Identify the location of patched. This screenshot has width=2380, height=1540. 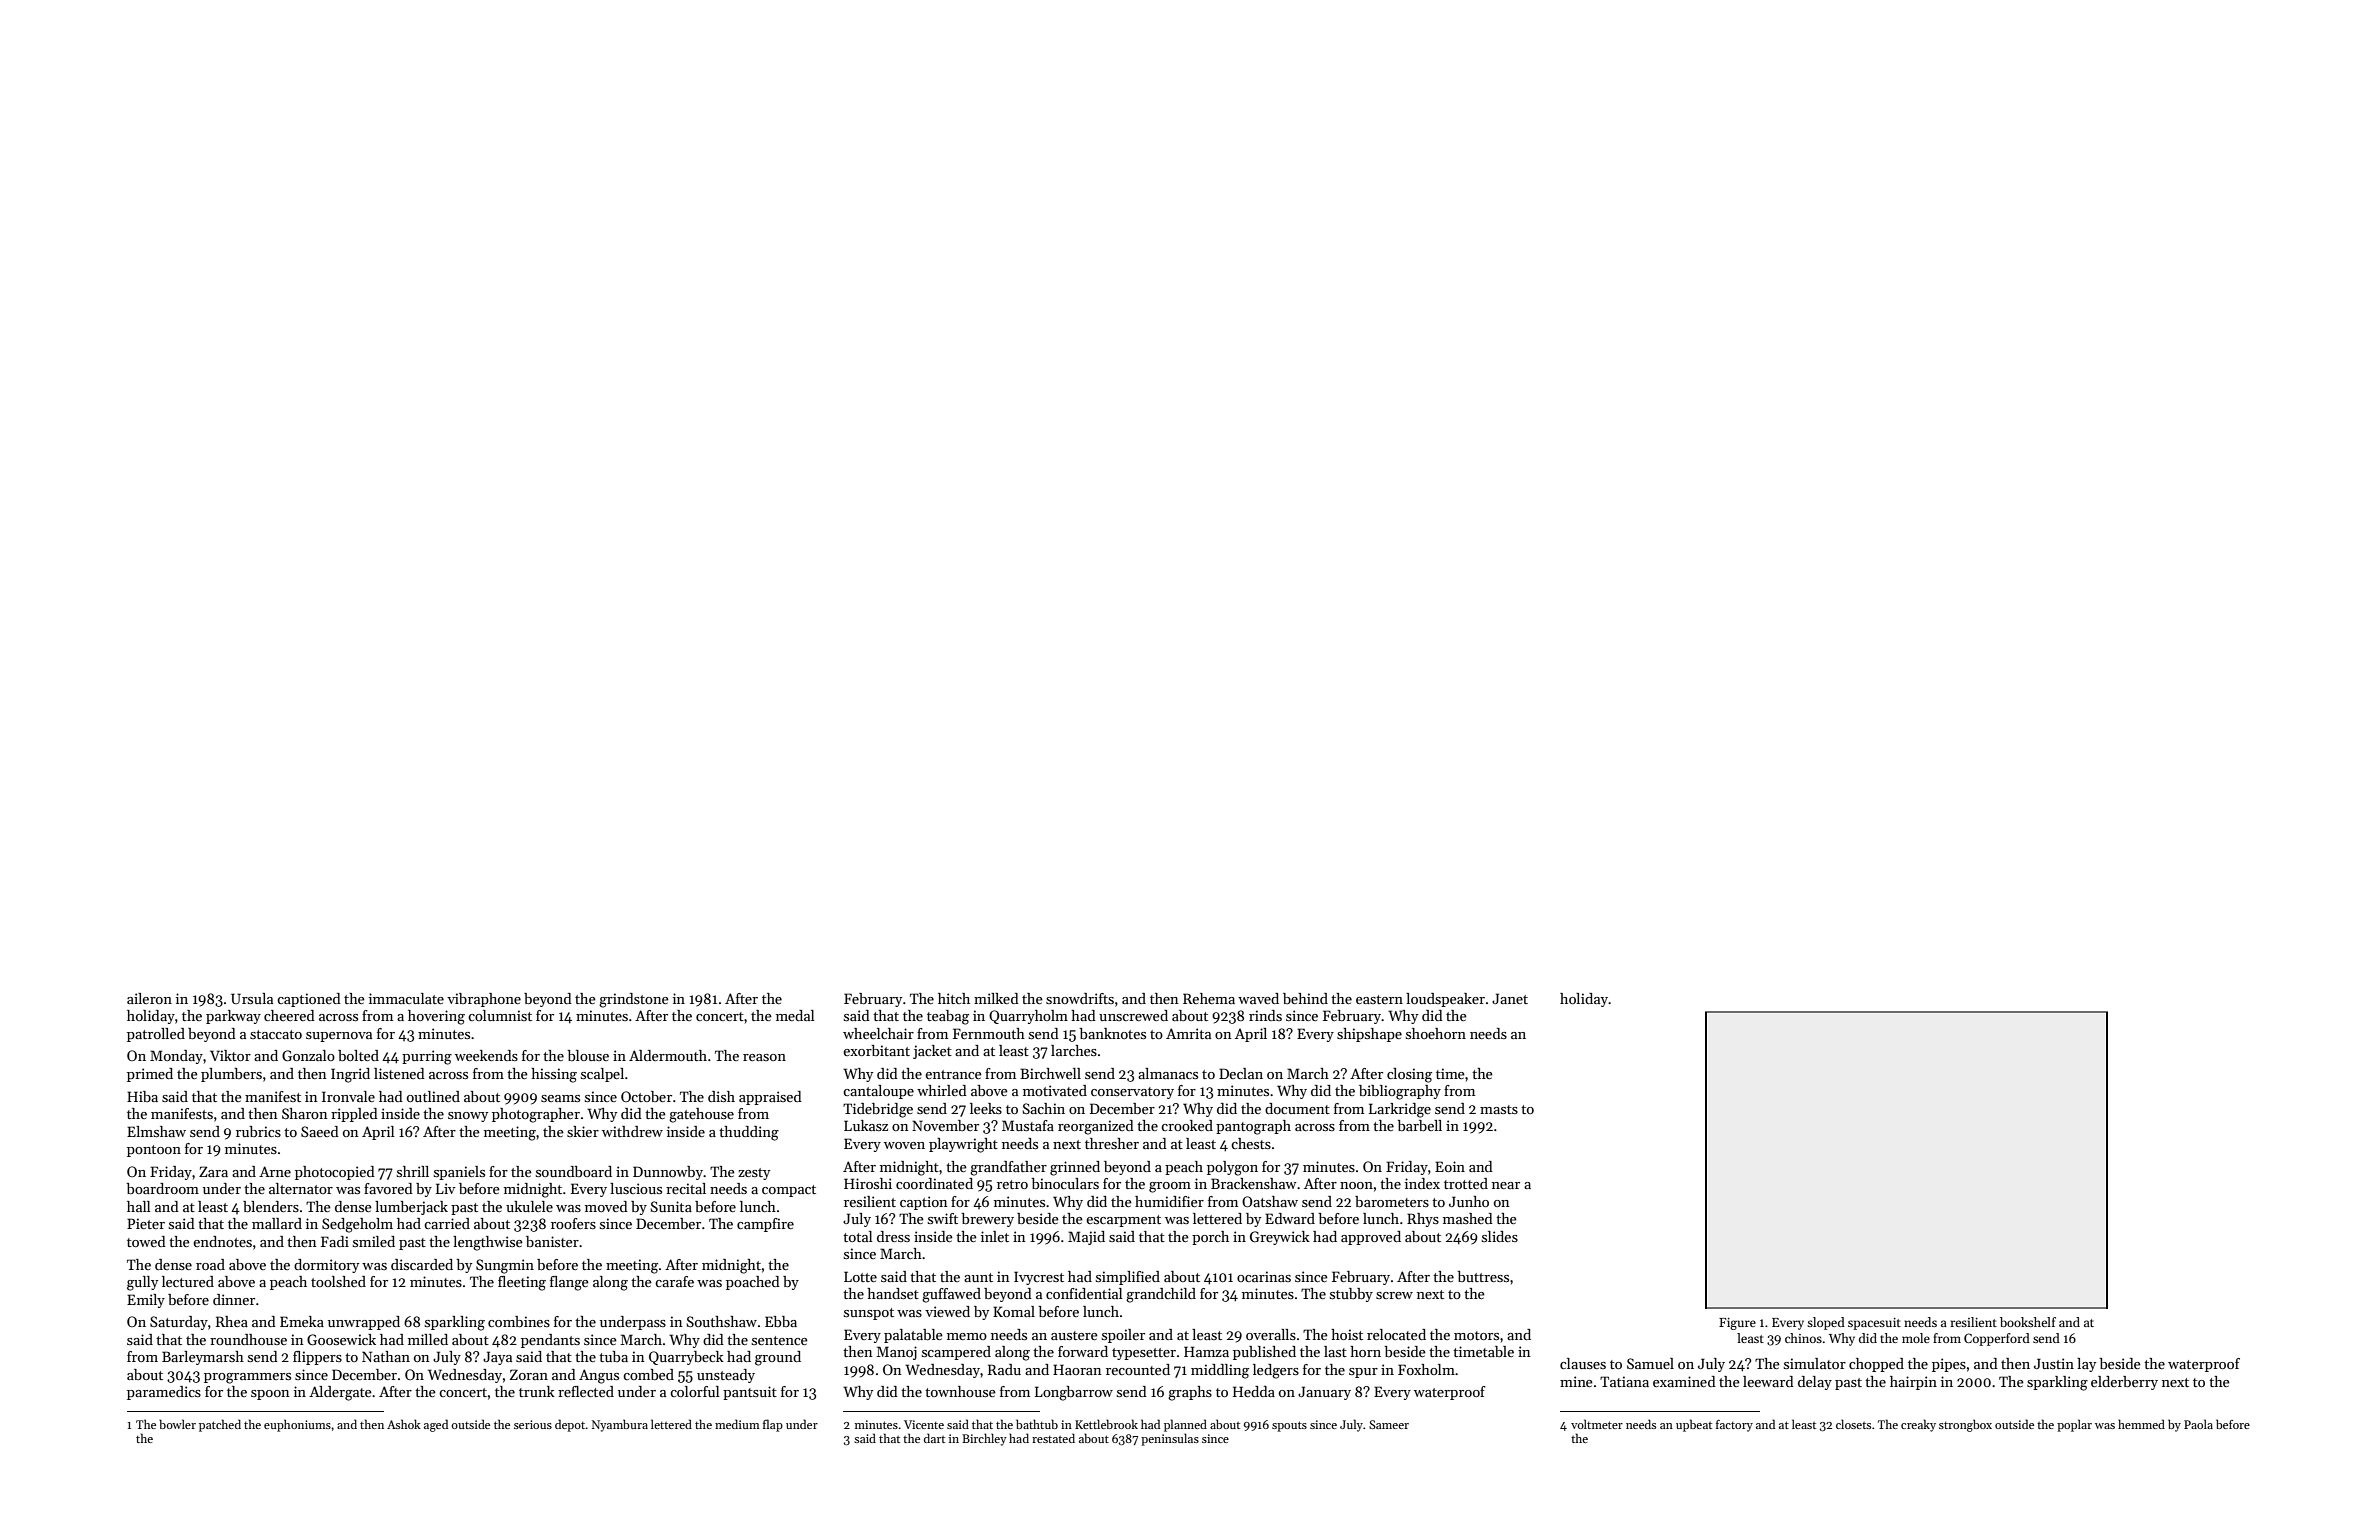
(220, 1425).
